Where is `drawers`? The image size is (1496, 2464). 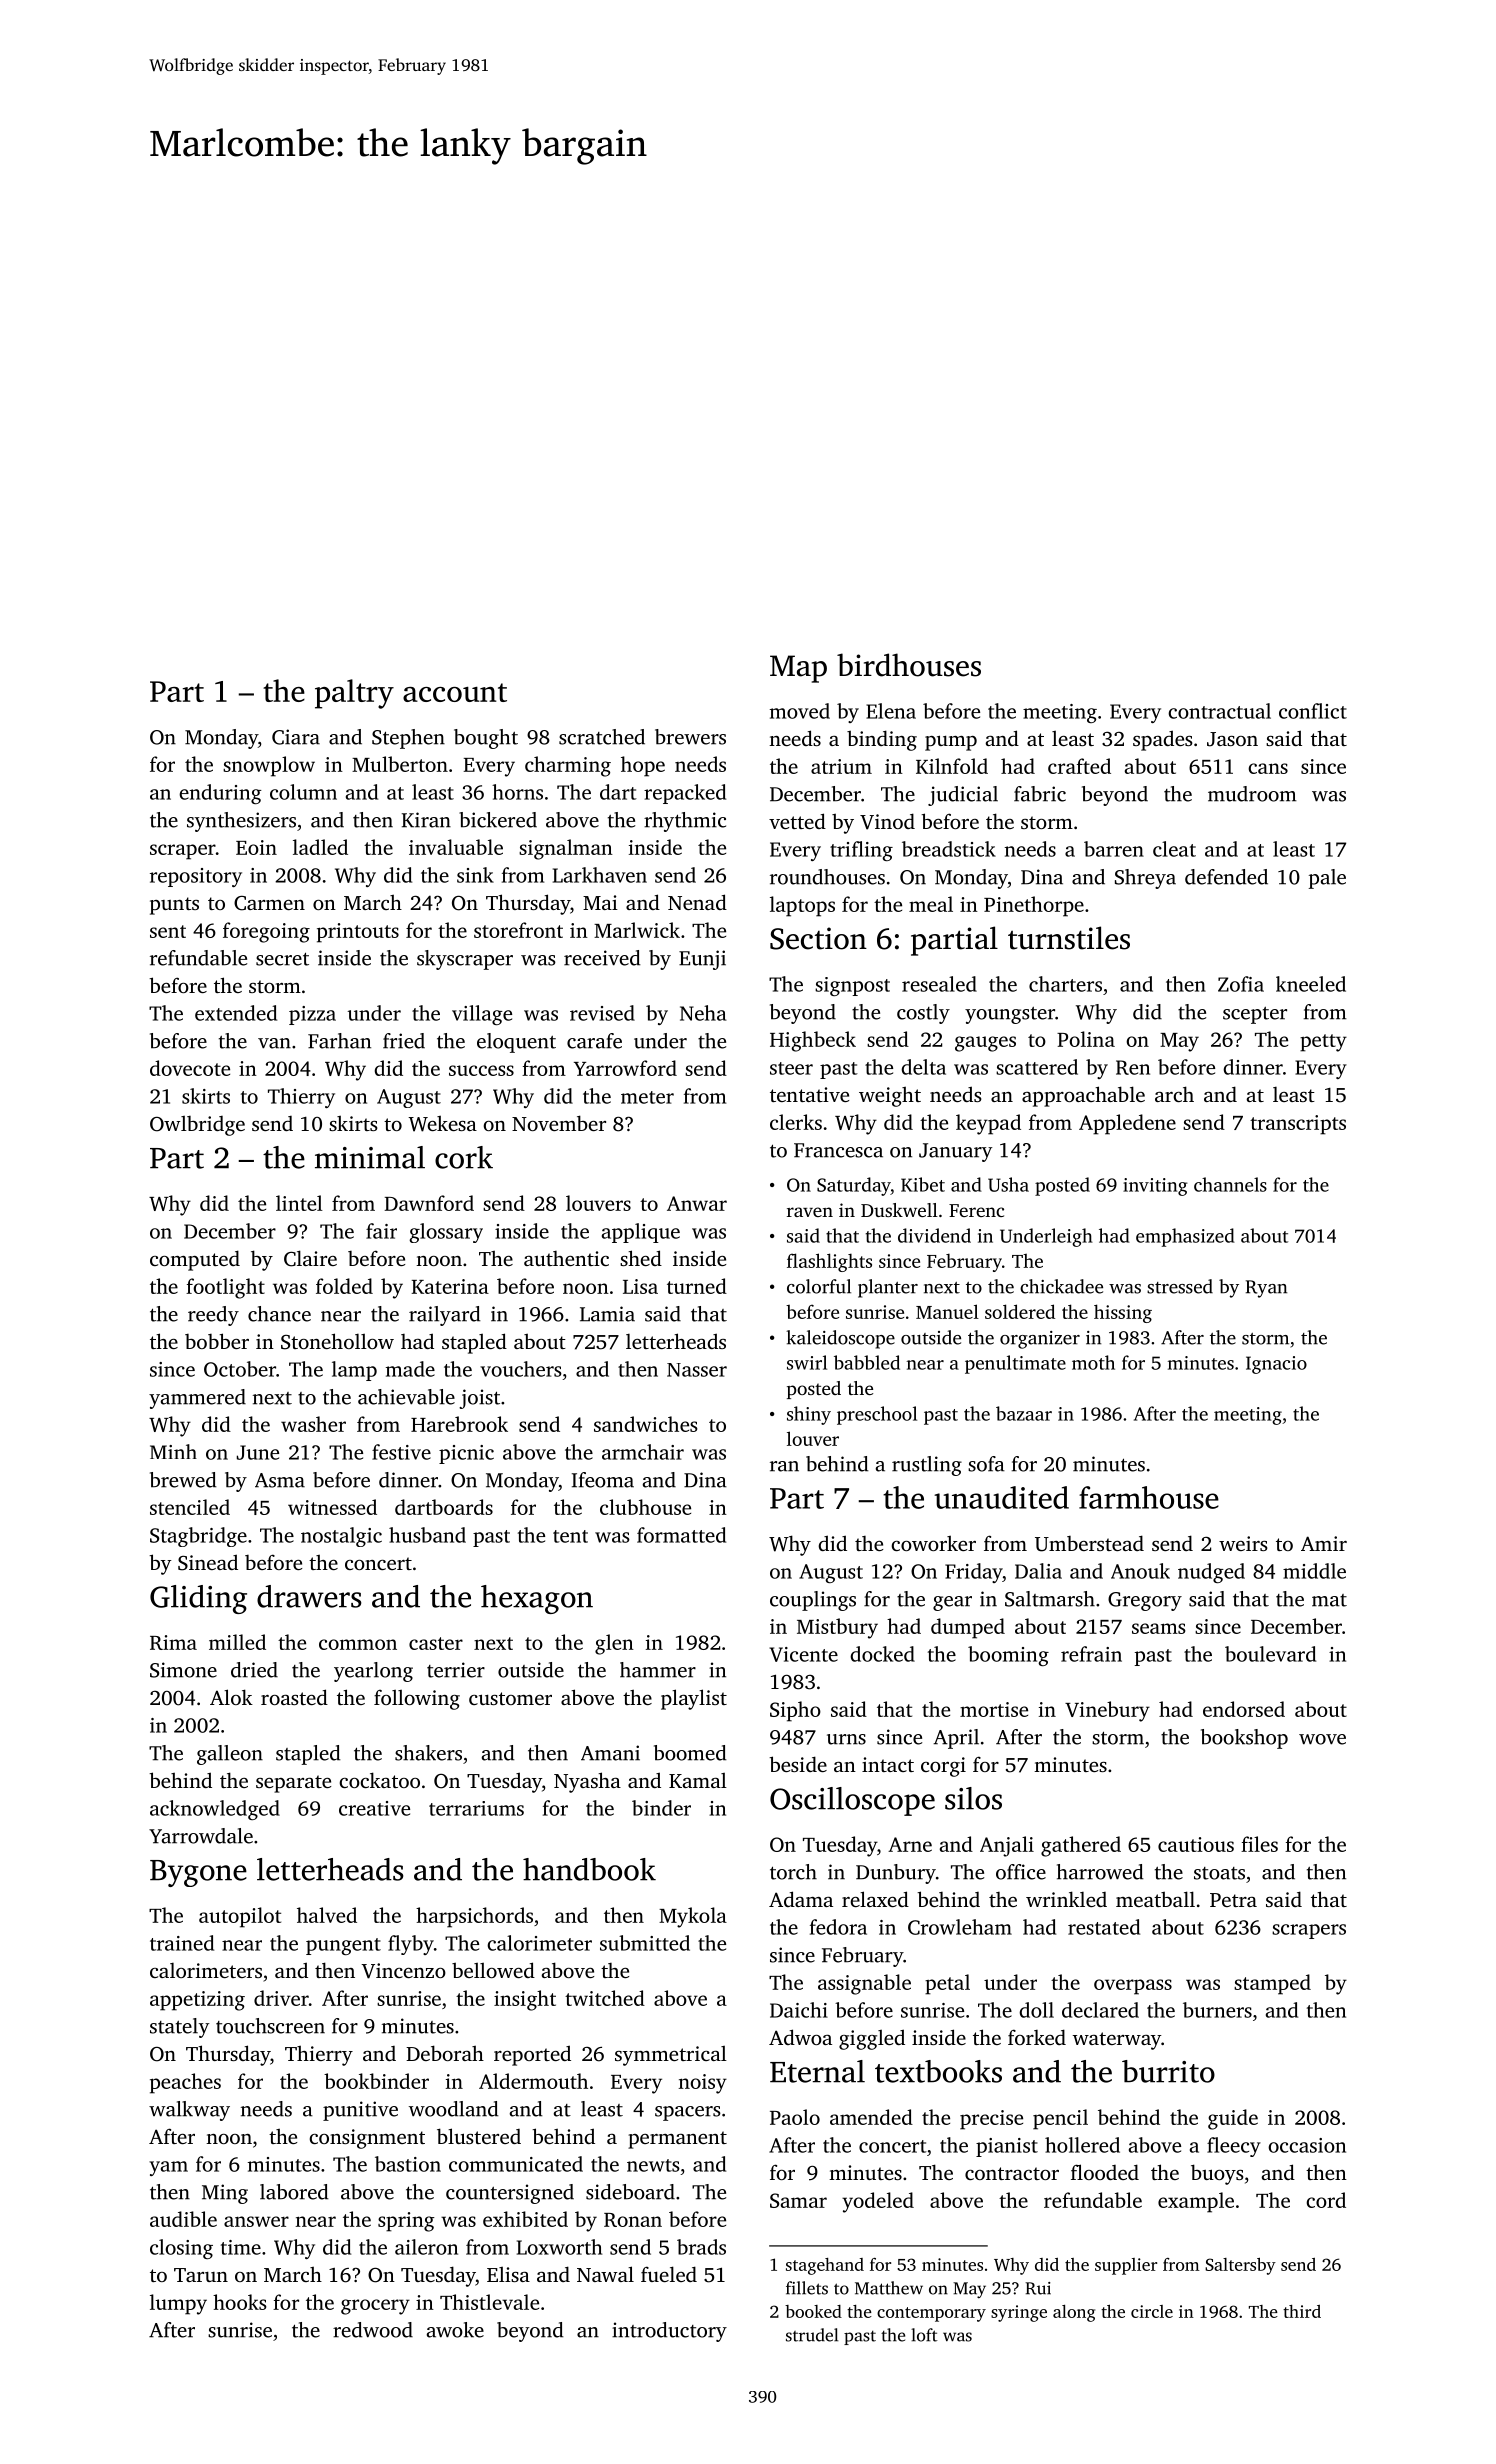 drawers is located at coordinates (309, 1596).
